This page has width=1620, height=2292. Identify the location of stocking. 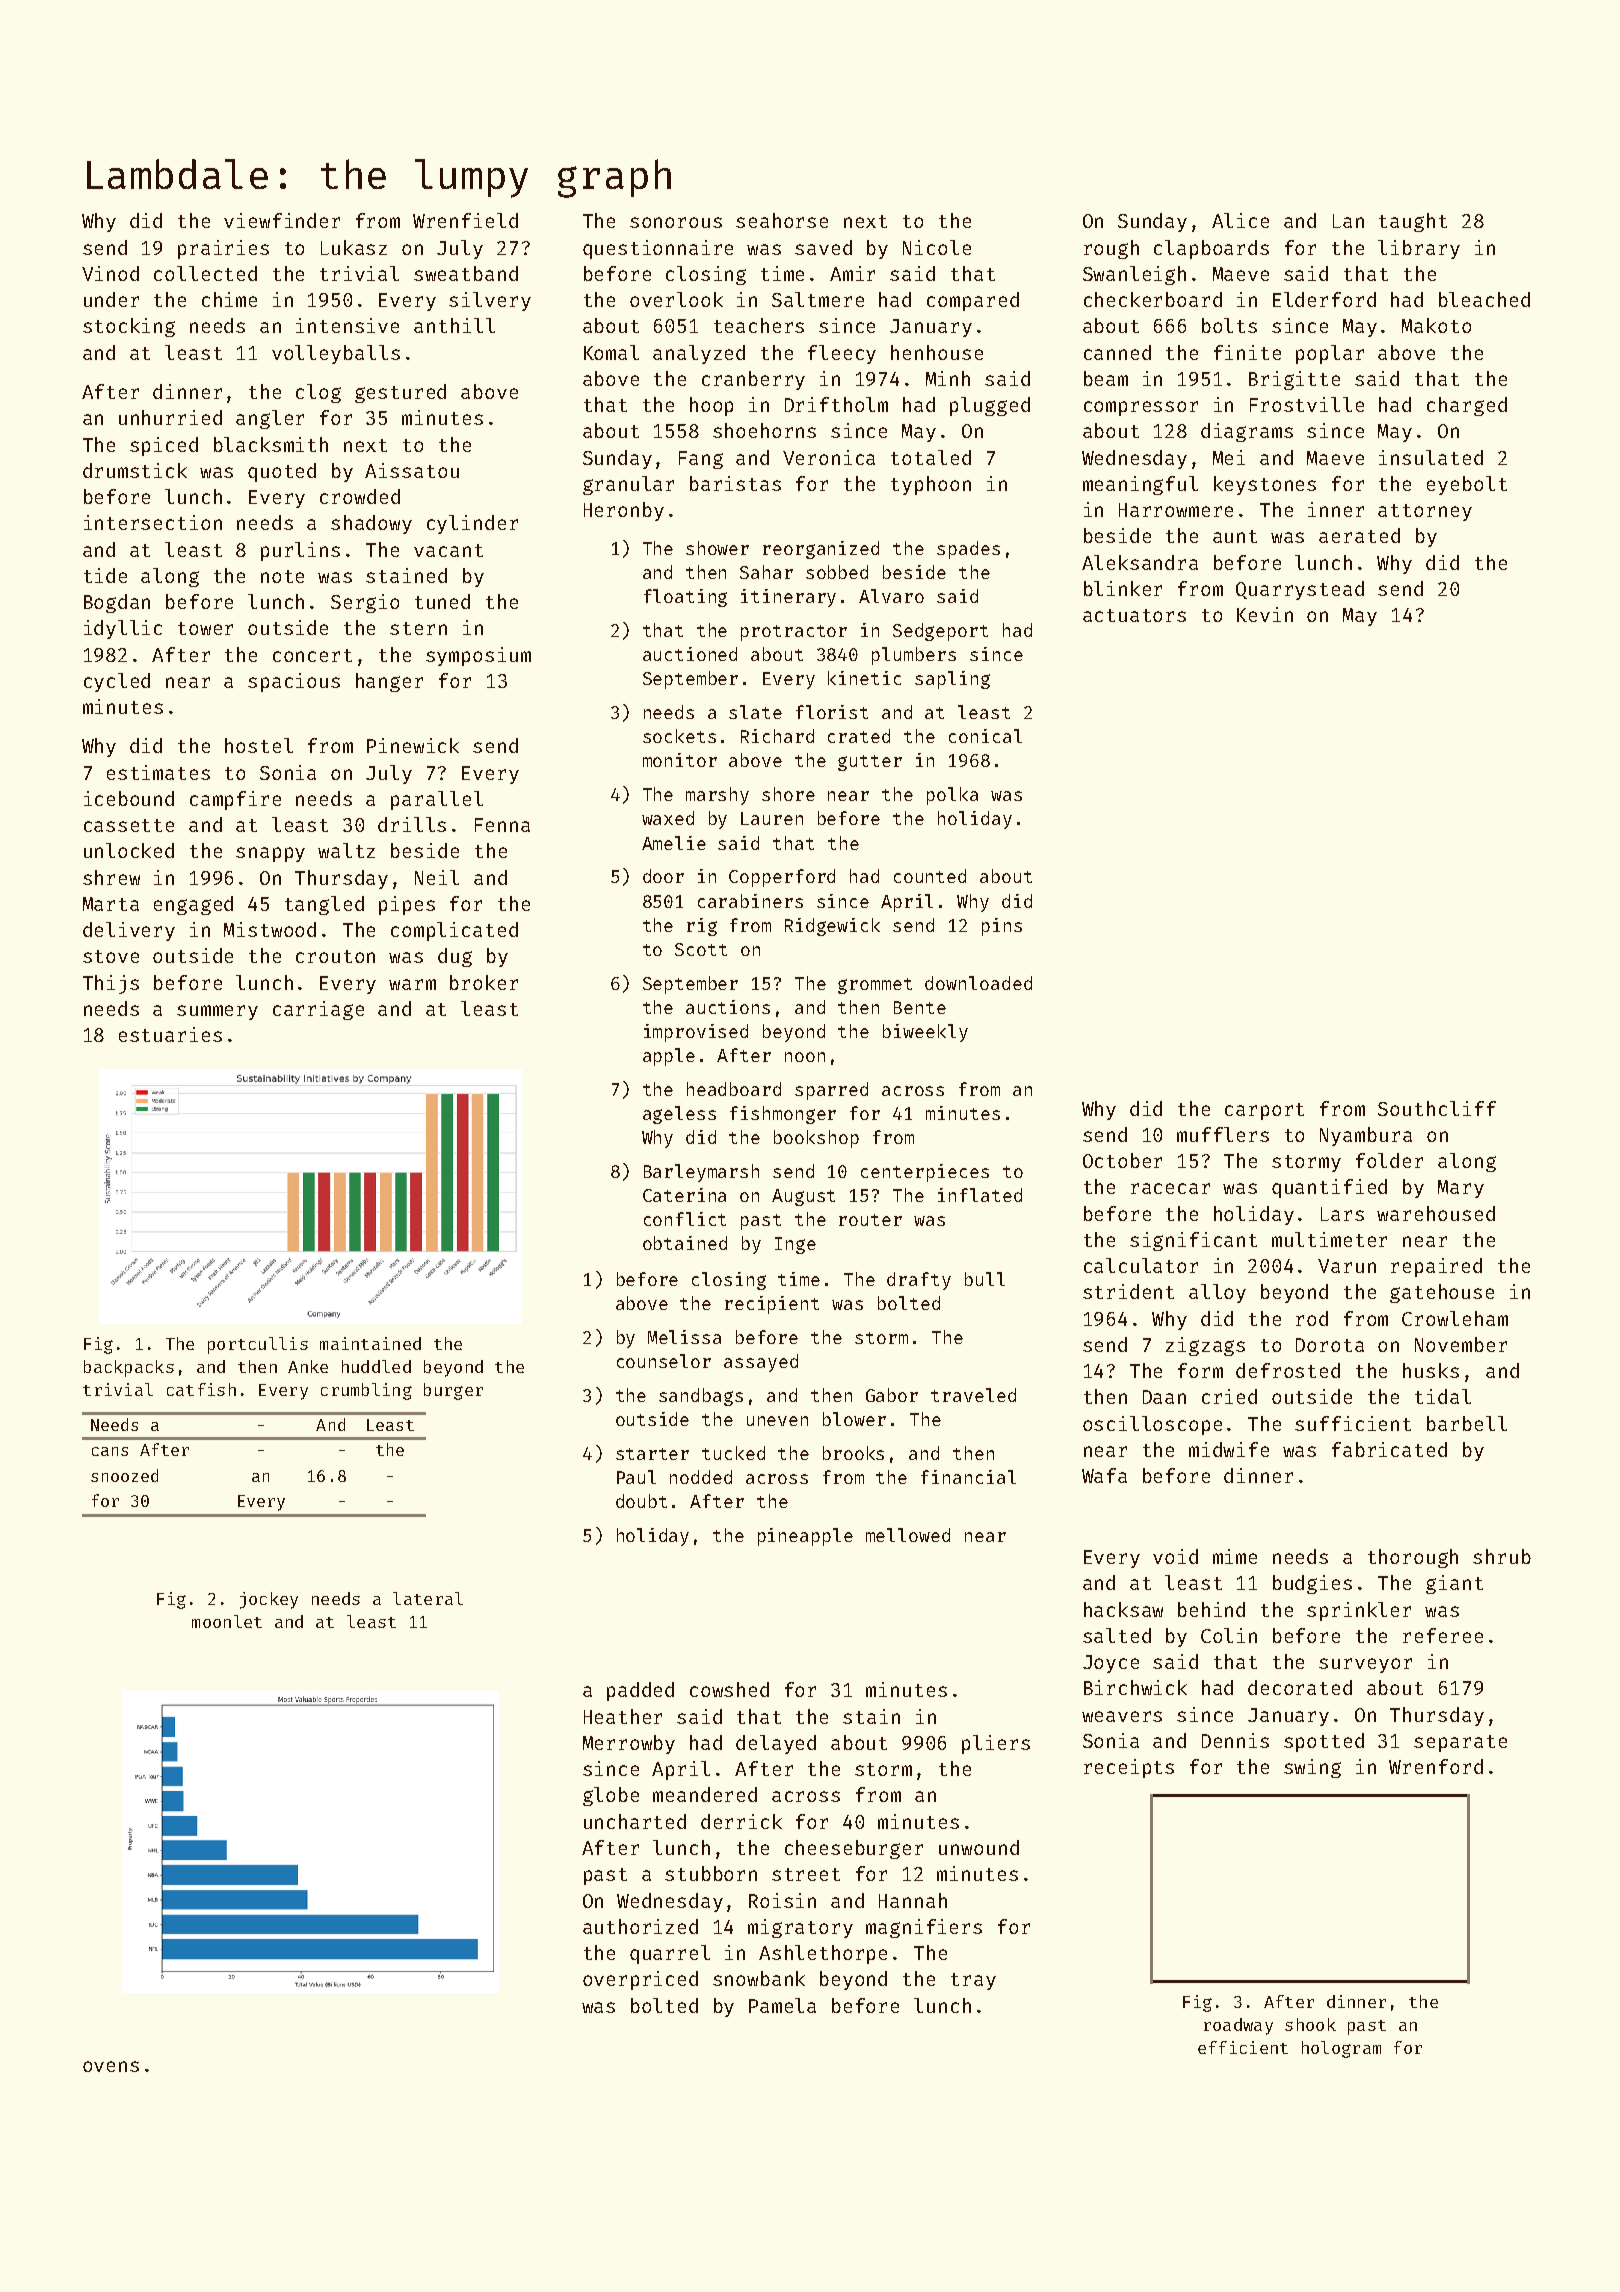
(129, 327).
